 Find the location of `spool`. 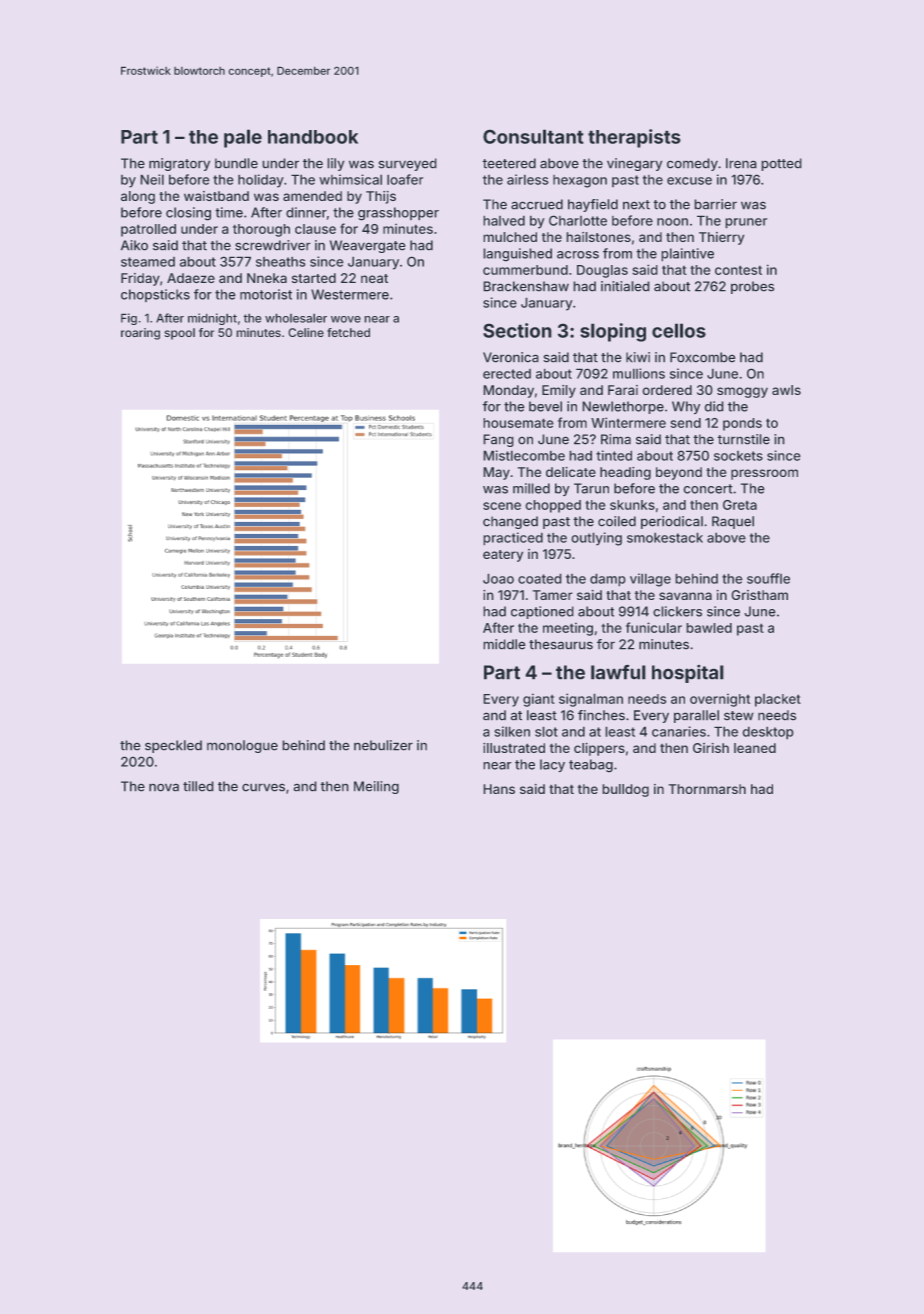

spool is located at coordinates (179, 334).
